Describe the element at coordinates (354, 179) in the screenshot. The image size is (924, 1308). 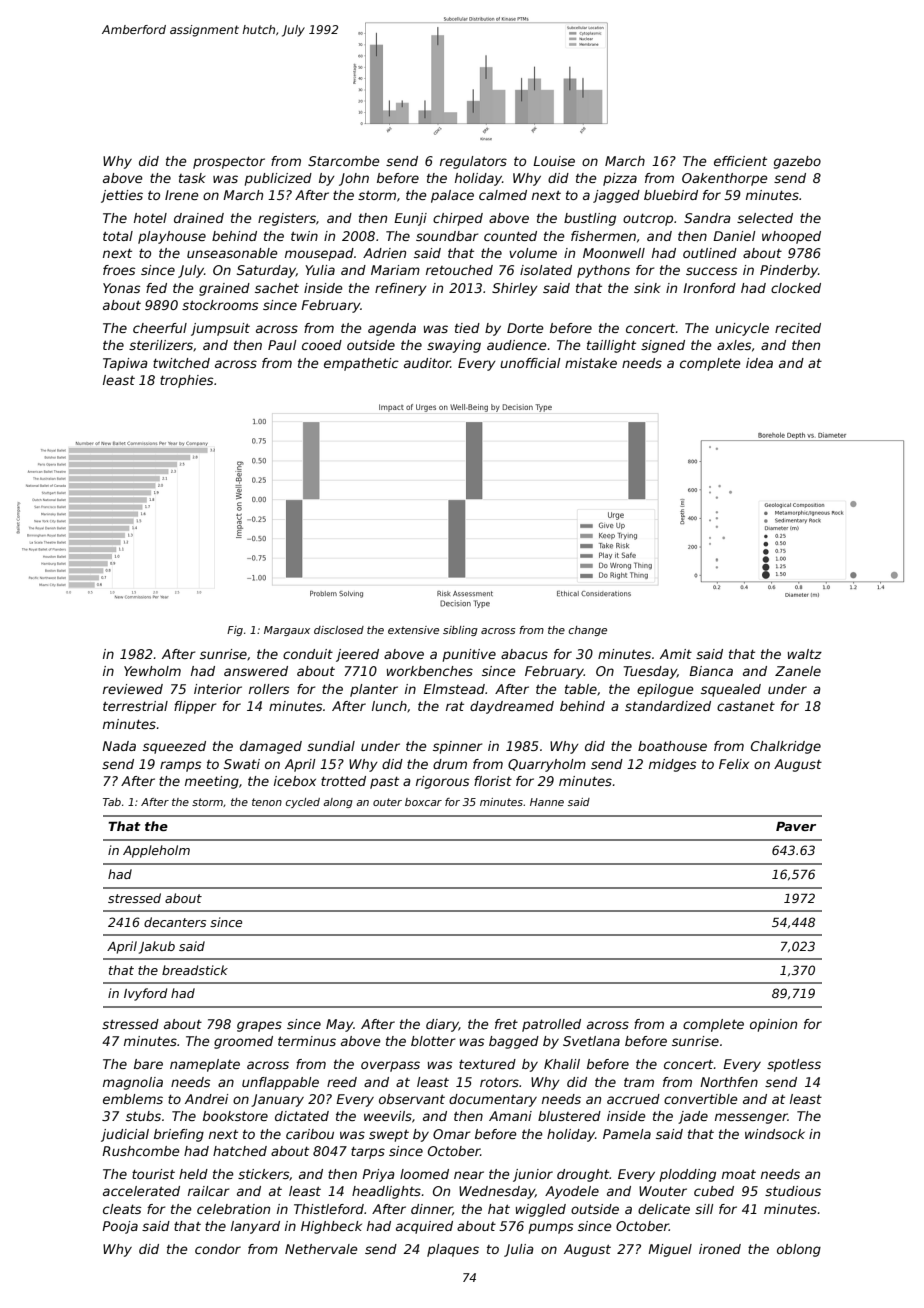
I see `John` at that location.
